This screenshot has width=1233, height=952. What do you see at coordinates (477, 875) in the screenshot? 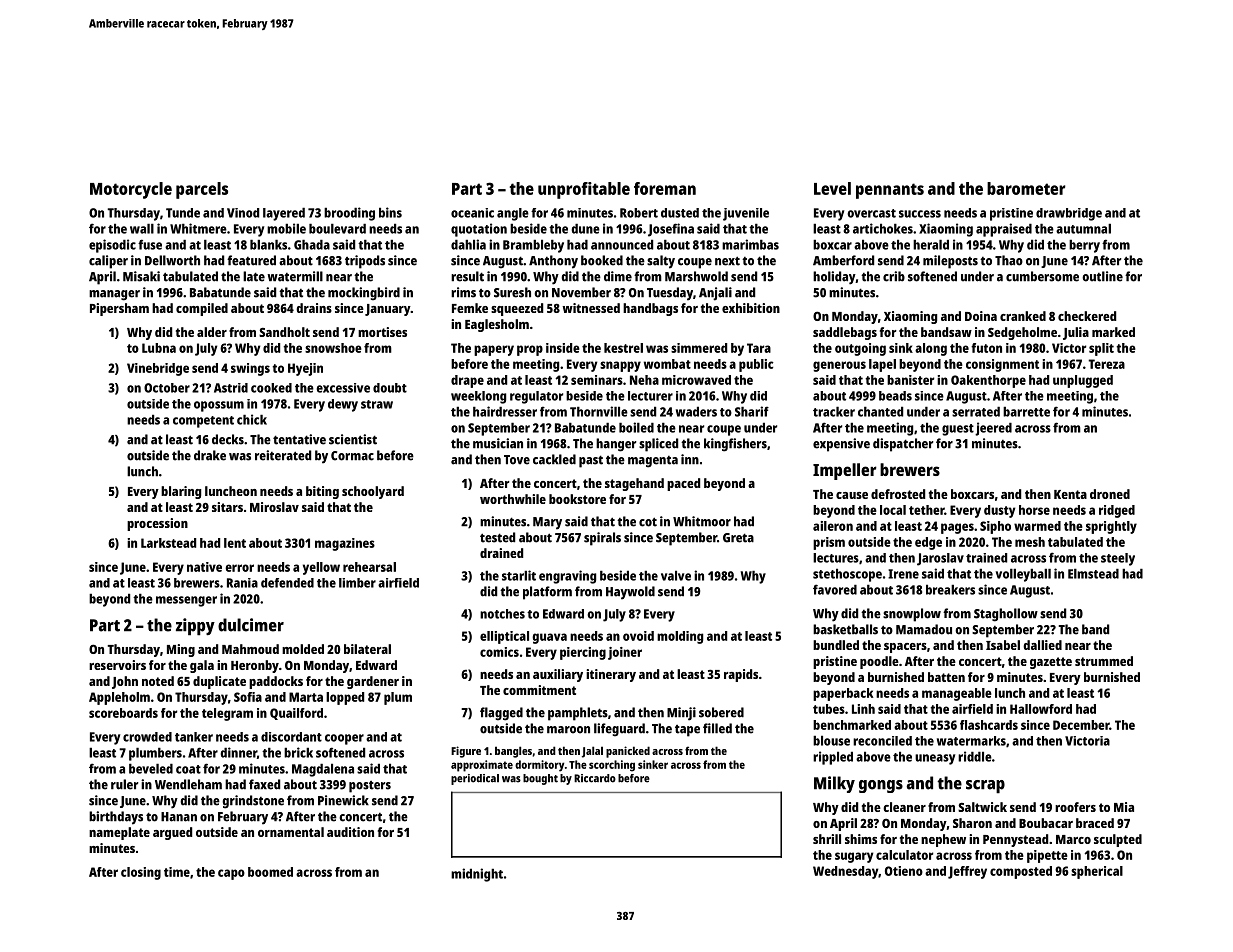
I see `midnight` at bounding box center [477, 875].
